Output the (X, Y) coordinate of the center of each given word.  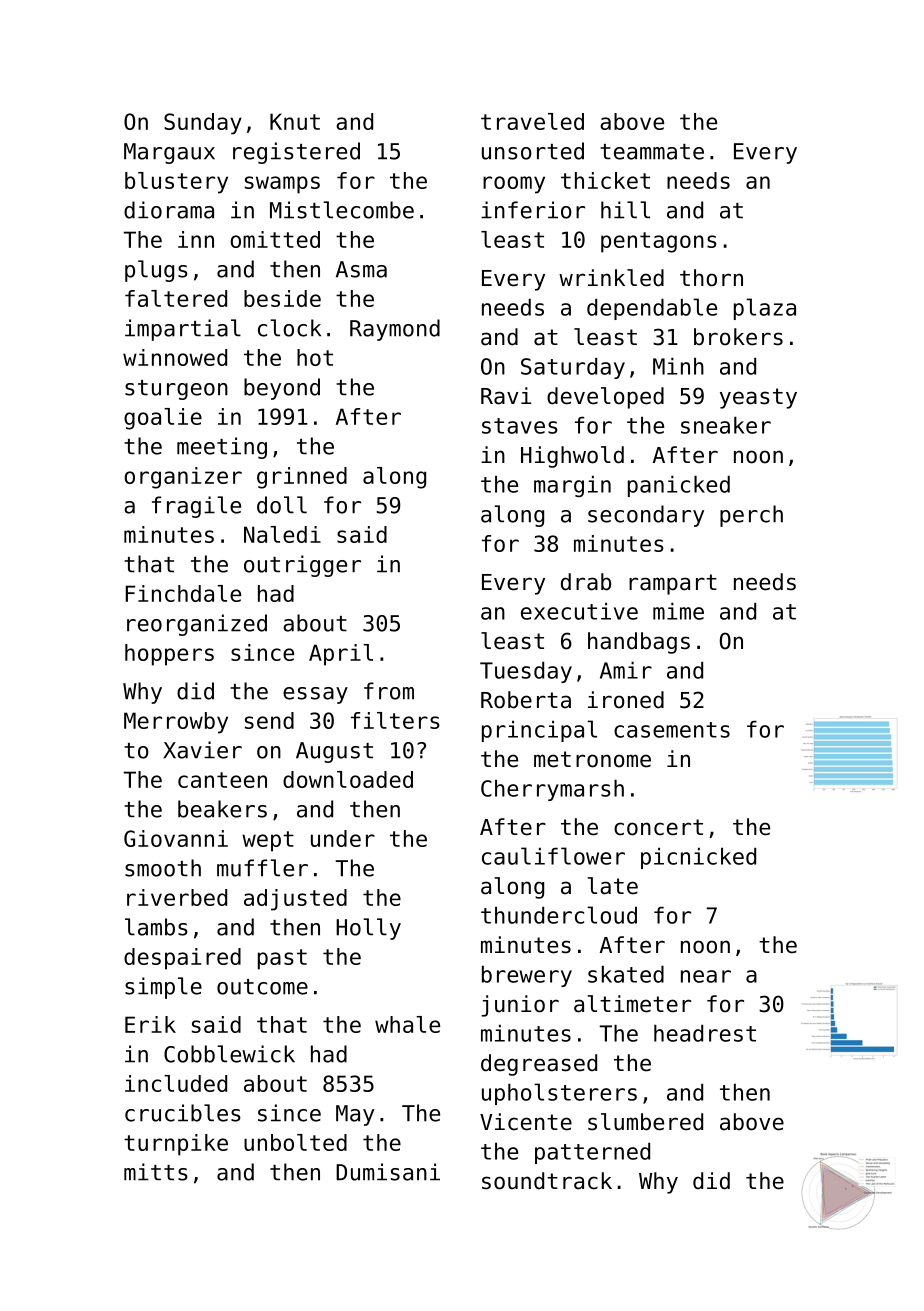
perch (751, 516)
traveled (532, 121)
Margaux (169, 153)
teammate (652, 152)
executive (579, 611)
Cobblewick (229, 1054)
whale (407, 1024)
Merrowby (176, 723)
